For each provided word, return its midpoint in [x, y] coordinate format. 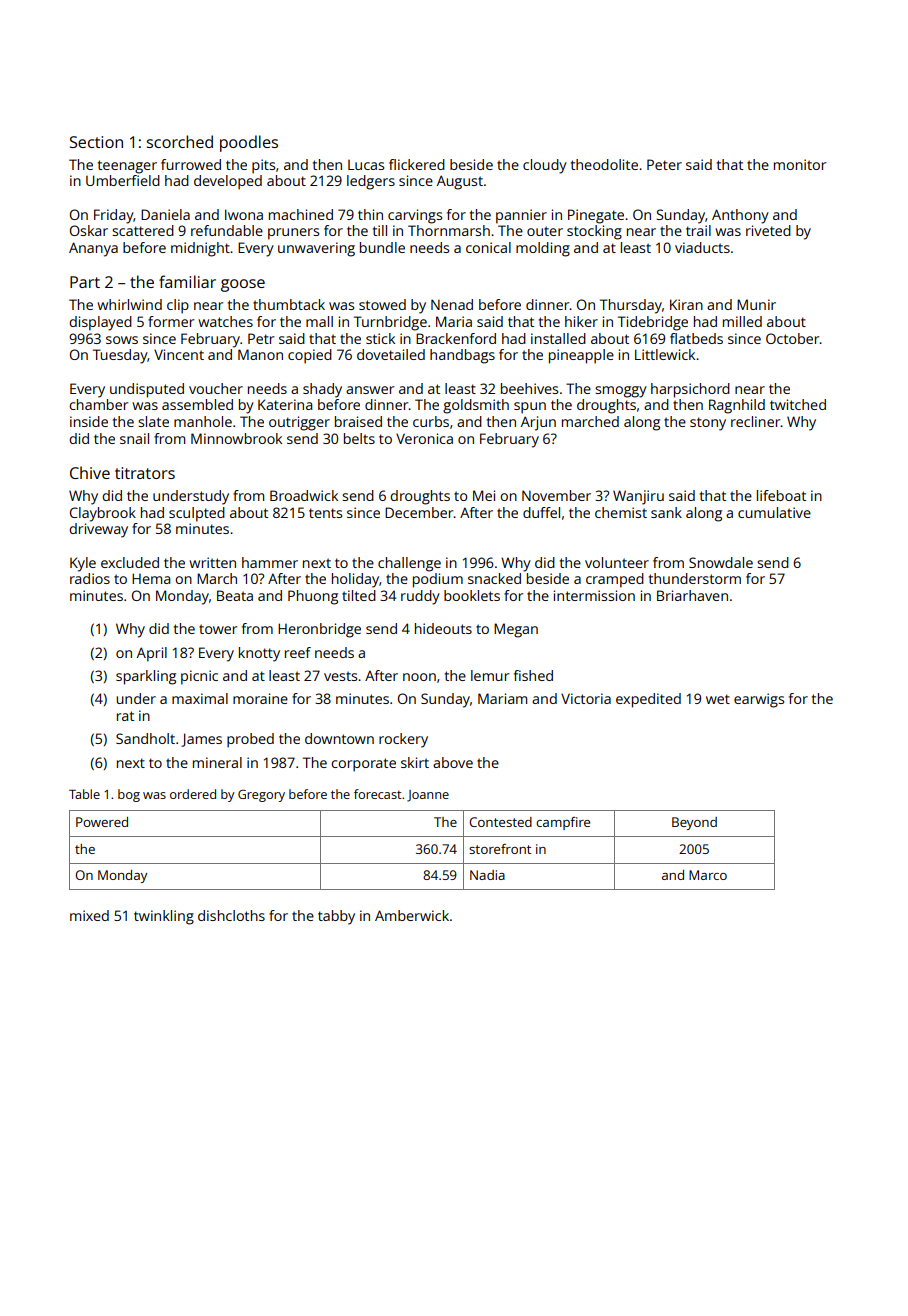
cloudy [545, 166]
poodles [249, 143]
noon [419, 677]
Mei [484, 495]
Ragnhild [737, 406]
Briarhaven [692, 595]
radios [90, 578]
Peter [664, 164]
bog [129, 795]
